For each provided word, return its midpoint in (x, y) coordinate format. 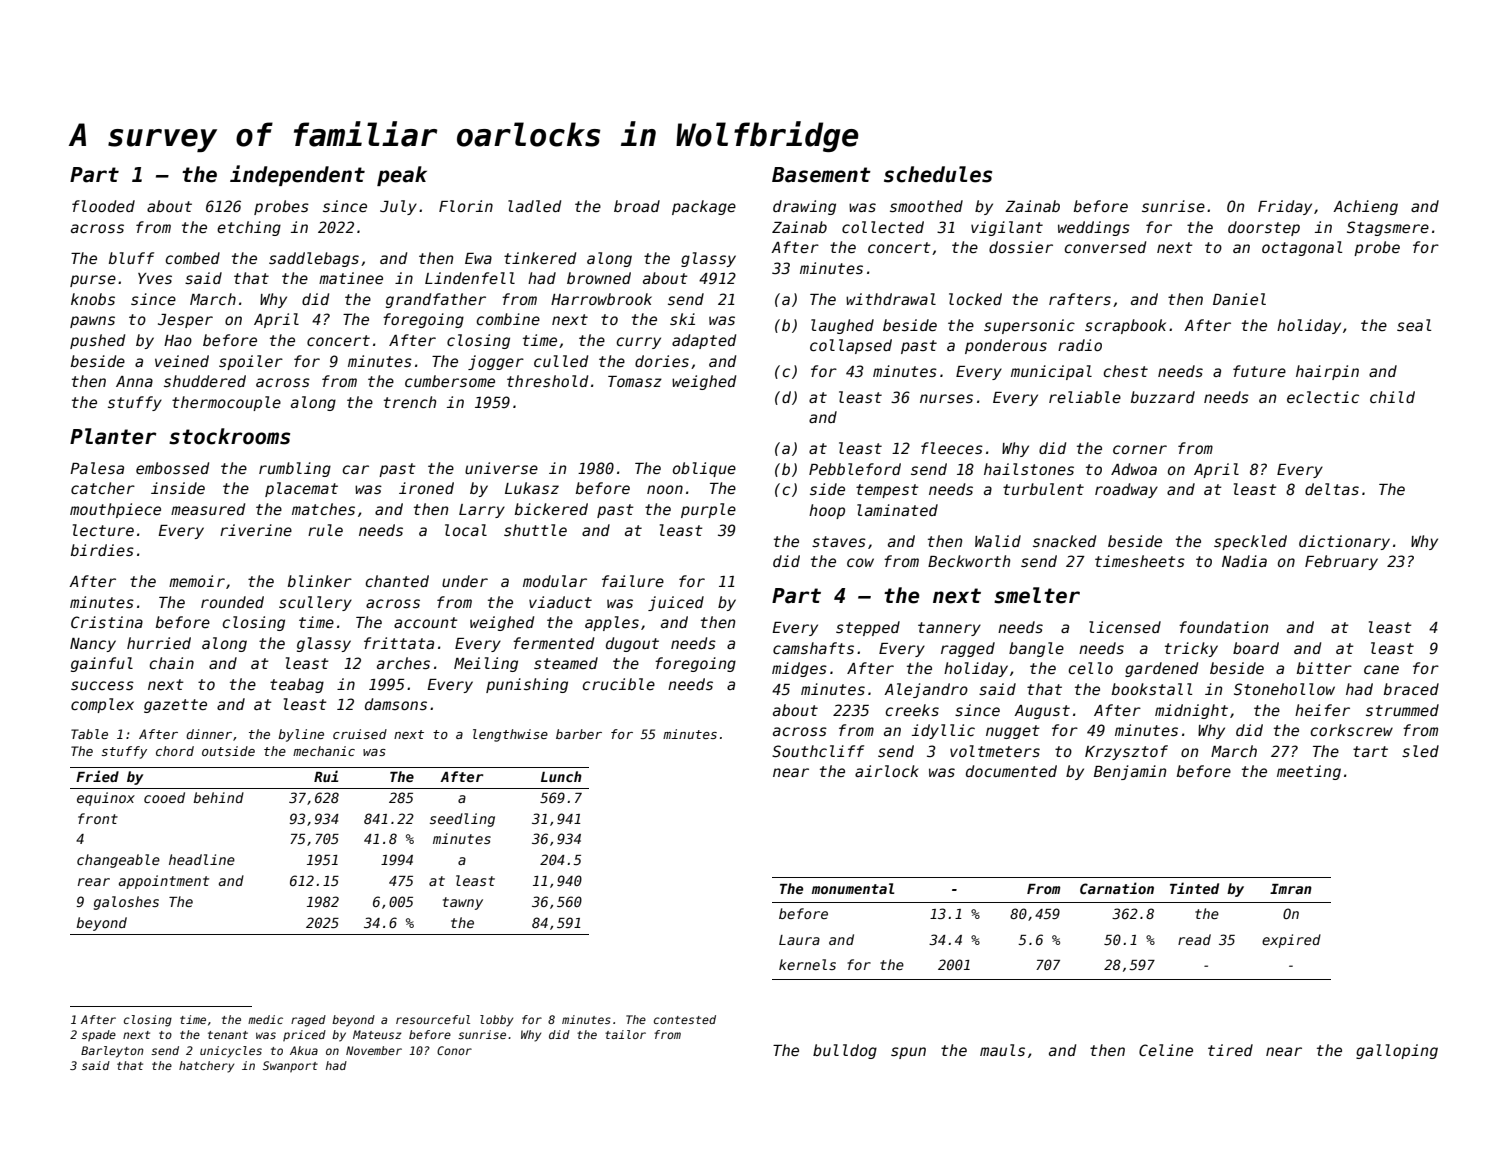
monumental (853, 888)
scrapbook (1125, 326)
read (1194, 939)
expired (1291, 941)
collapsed (851, 346)
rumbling (295, 469)
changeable (118, 861)
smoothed (926, 206)
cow (860, 562)
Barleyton (112, 1052)
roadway (1126, 490)
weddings (1094, 228)
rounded (232, 602)
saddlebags (314, 259)
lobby (496, 1021)
